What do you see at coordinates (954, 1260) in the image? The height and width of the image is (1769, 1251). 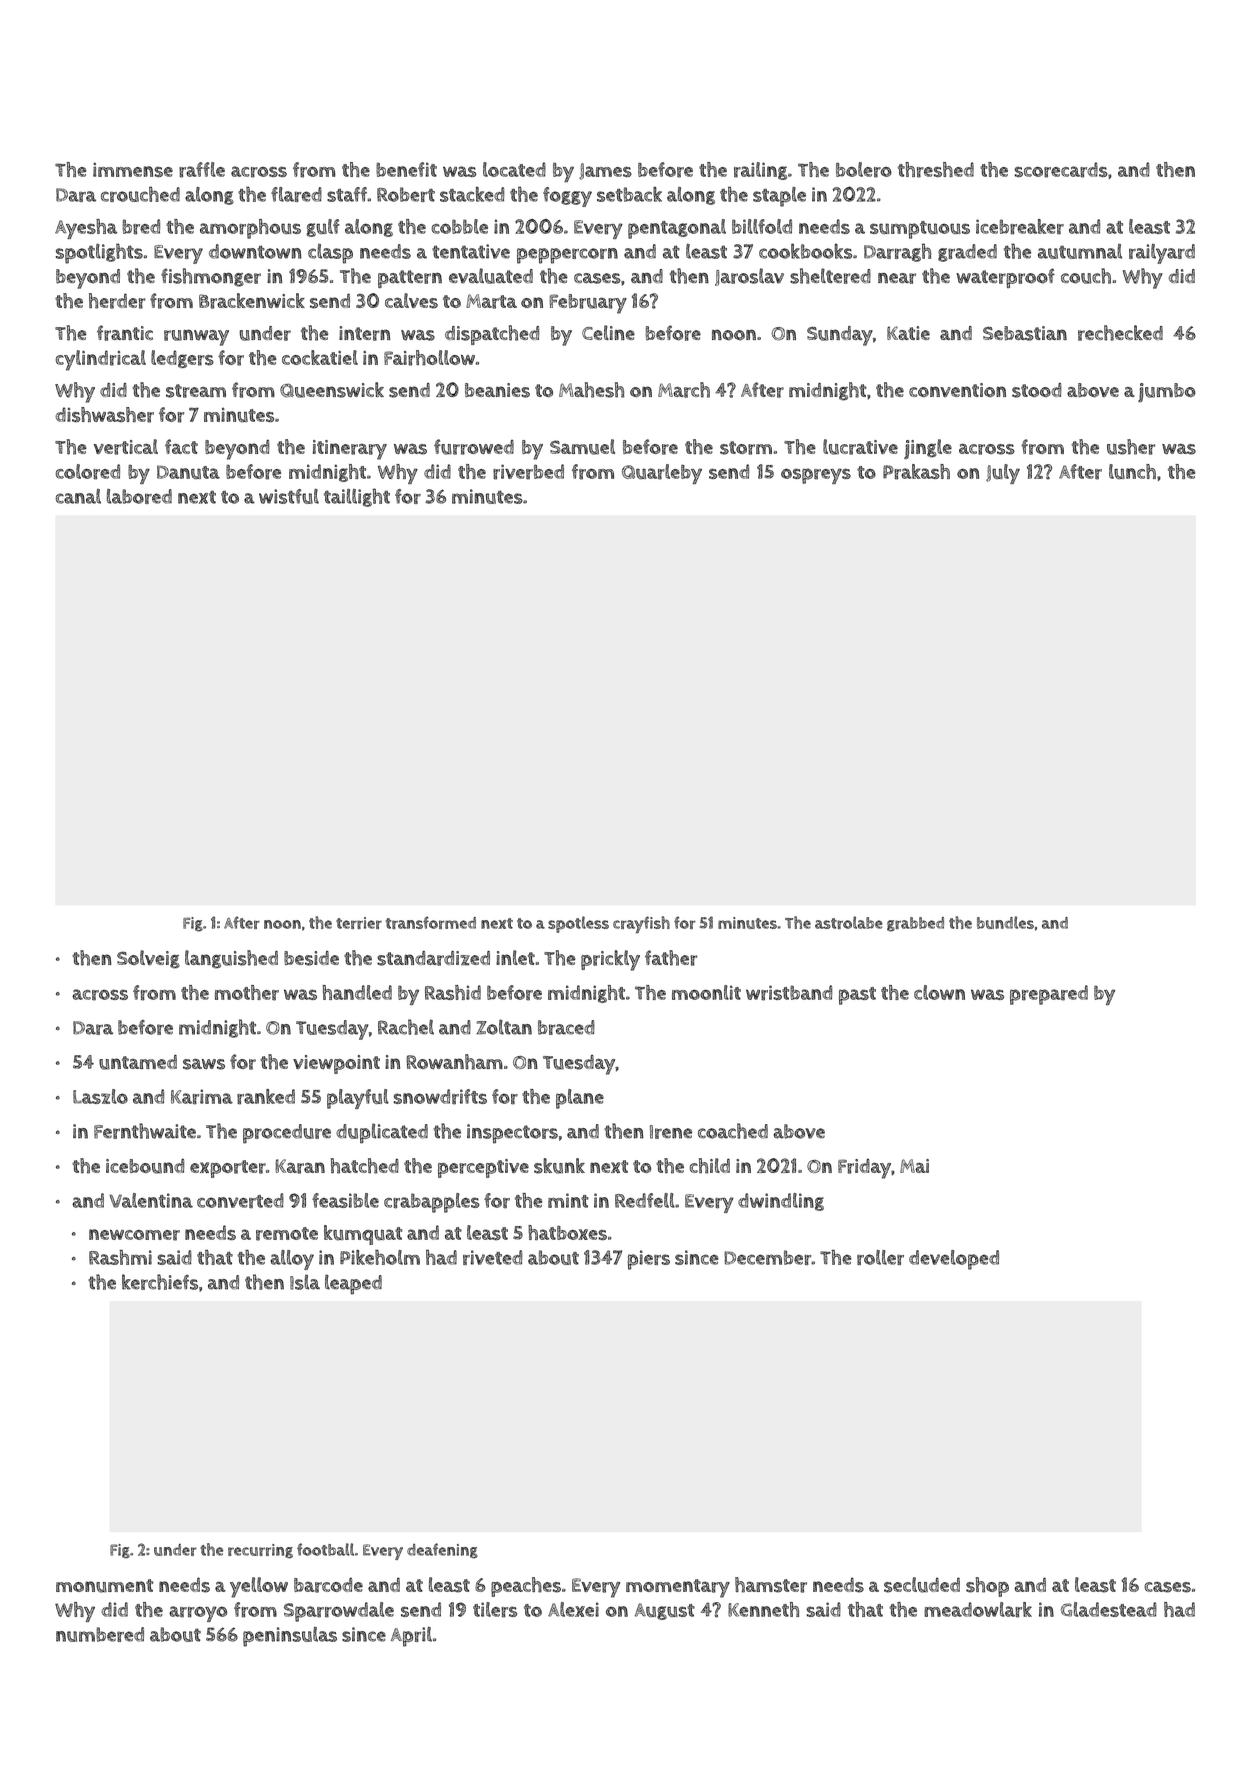 I see `developed` at bounding box center [954, 1260].
